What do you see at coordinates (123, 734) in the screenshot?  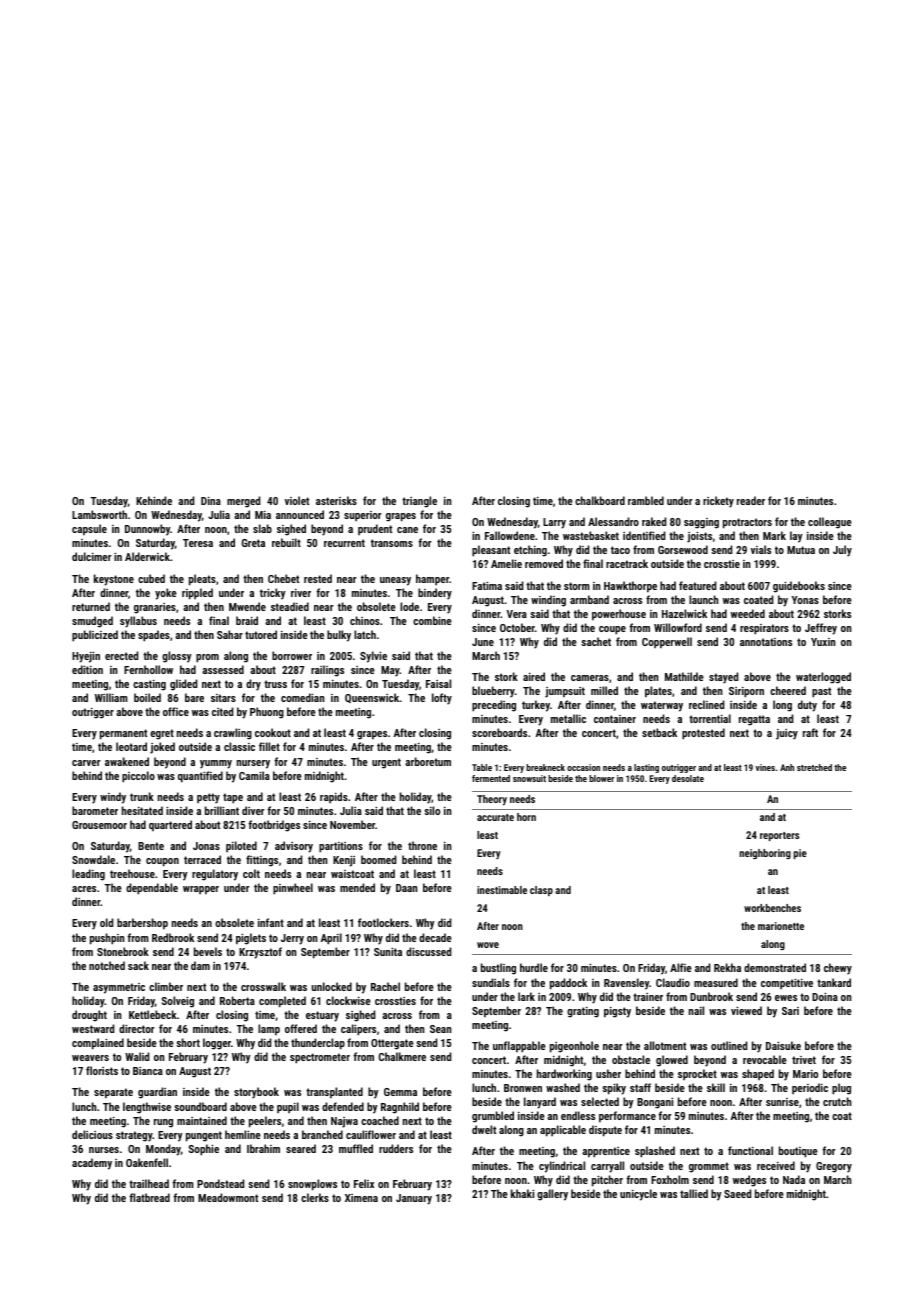 I see `permanent` at bounding box center [123, 734].
